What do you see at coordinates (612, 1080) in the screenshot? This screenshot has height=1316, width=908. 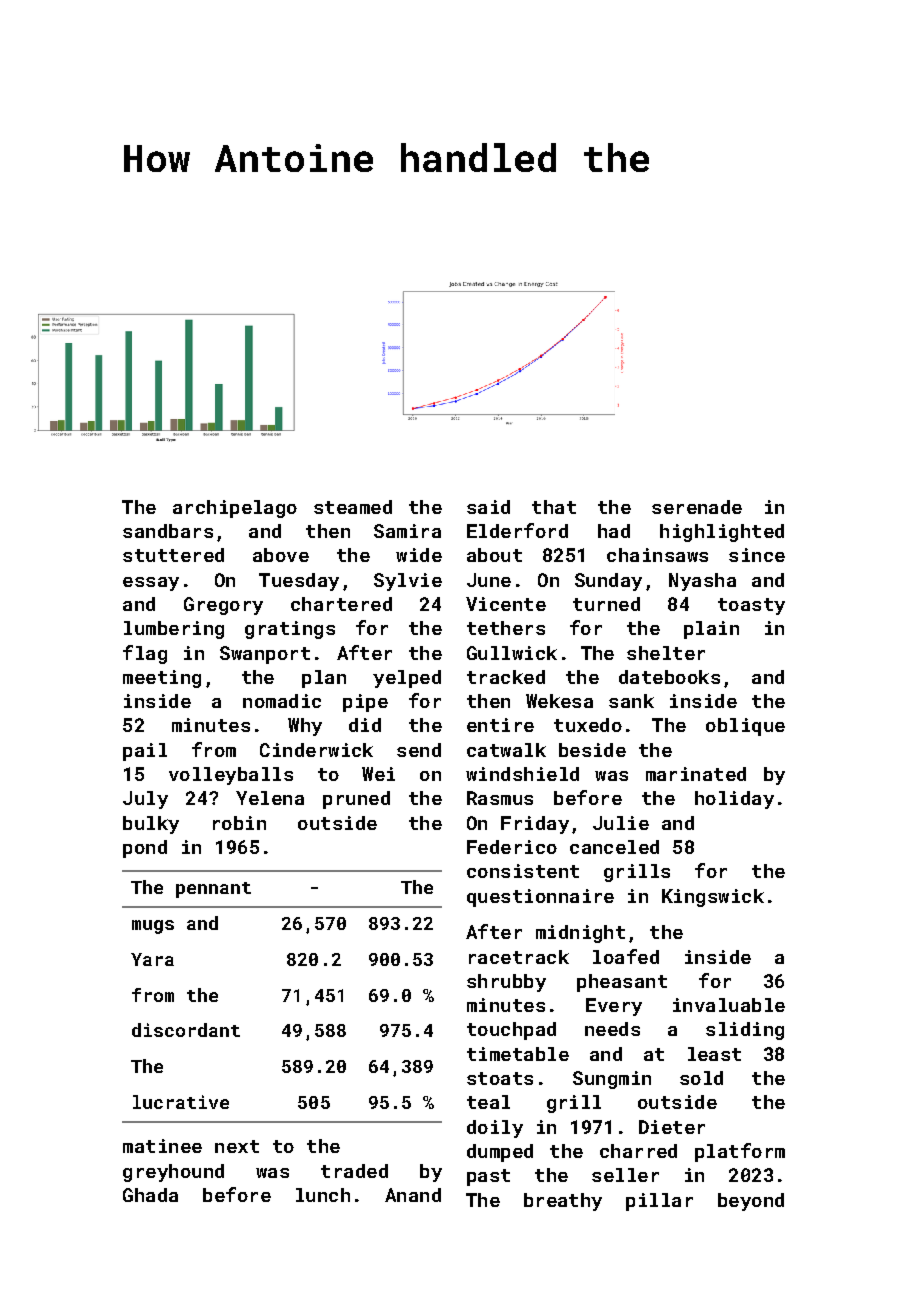 I see `Sungmin` at bounding box center [612, 1080].
